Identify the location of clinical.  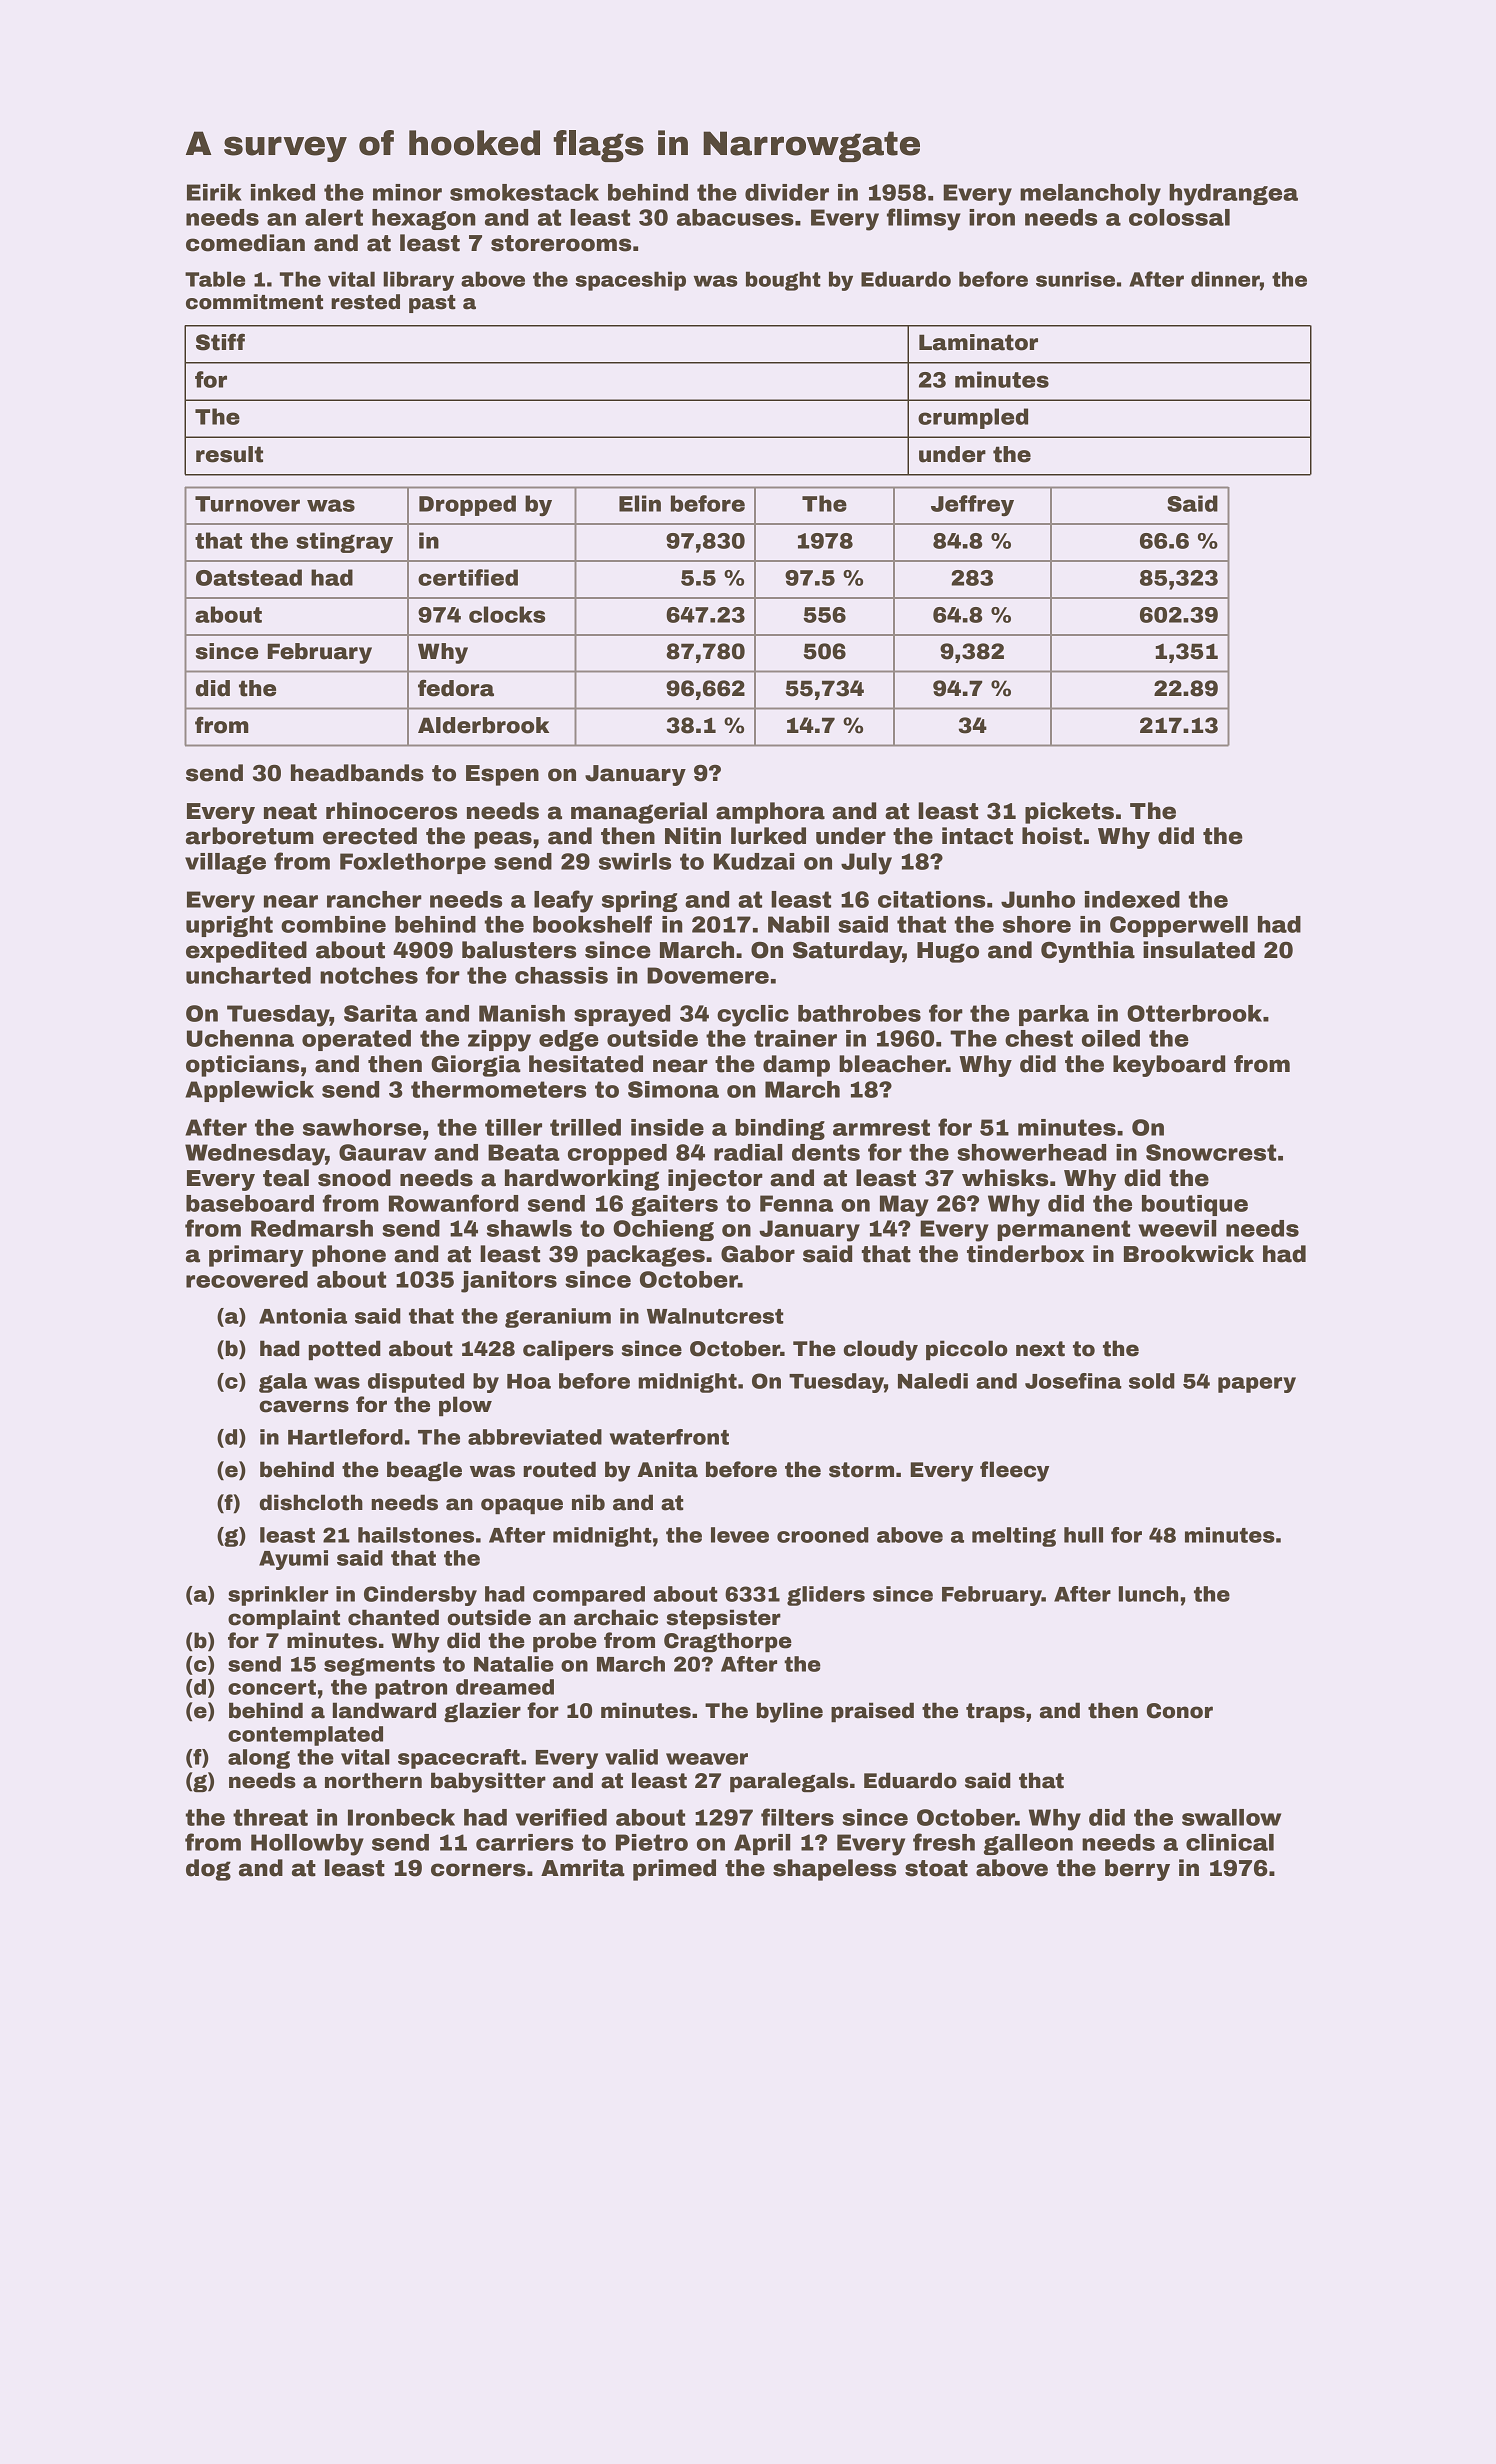
(1230, 1842).
